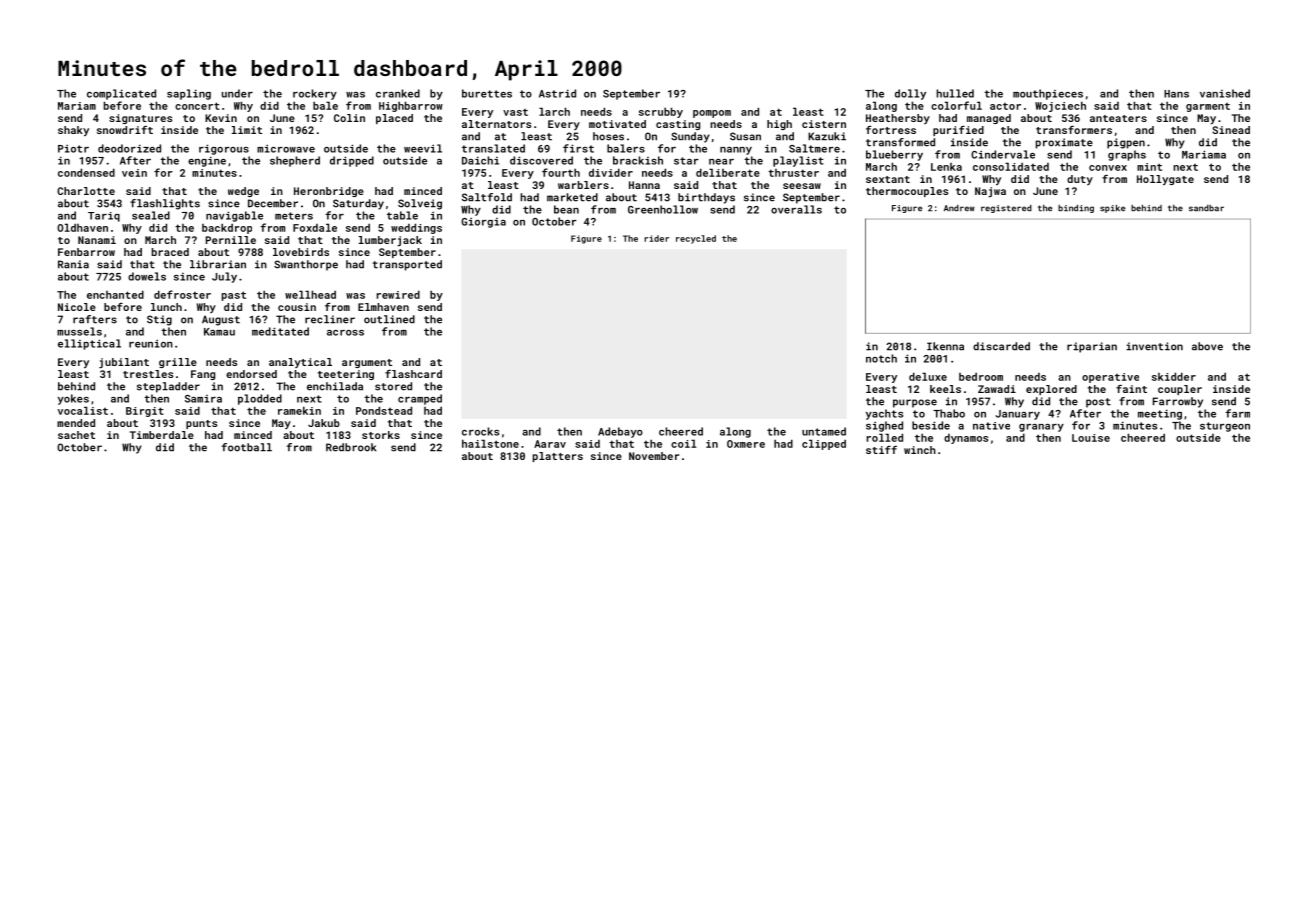 This screenshot has width=1308, height=924. What do you see at coordinates (827, 136) in the screenshot?
I see `Kazuki` at bounding box center [827, 136].
